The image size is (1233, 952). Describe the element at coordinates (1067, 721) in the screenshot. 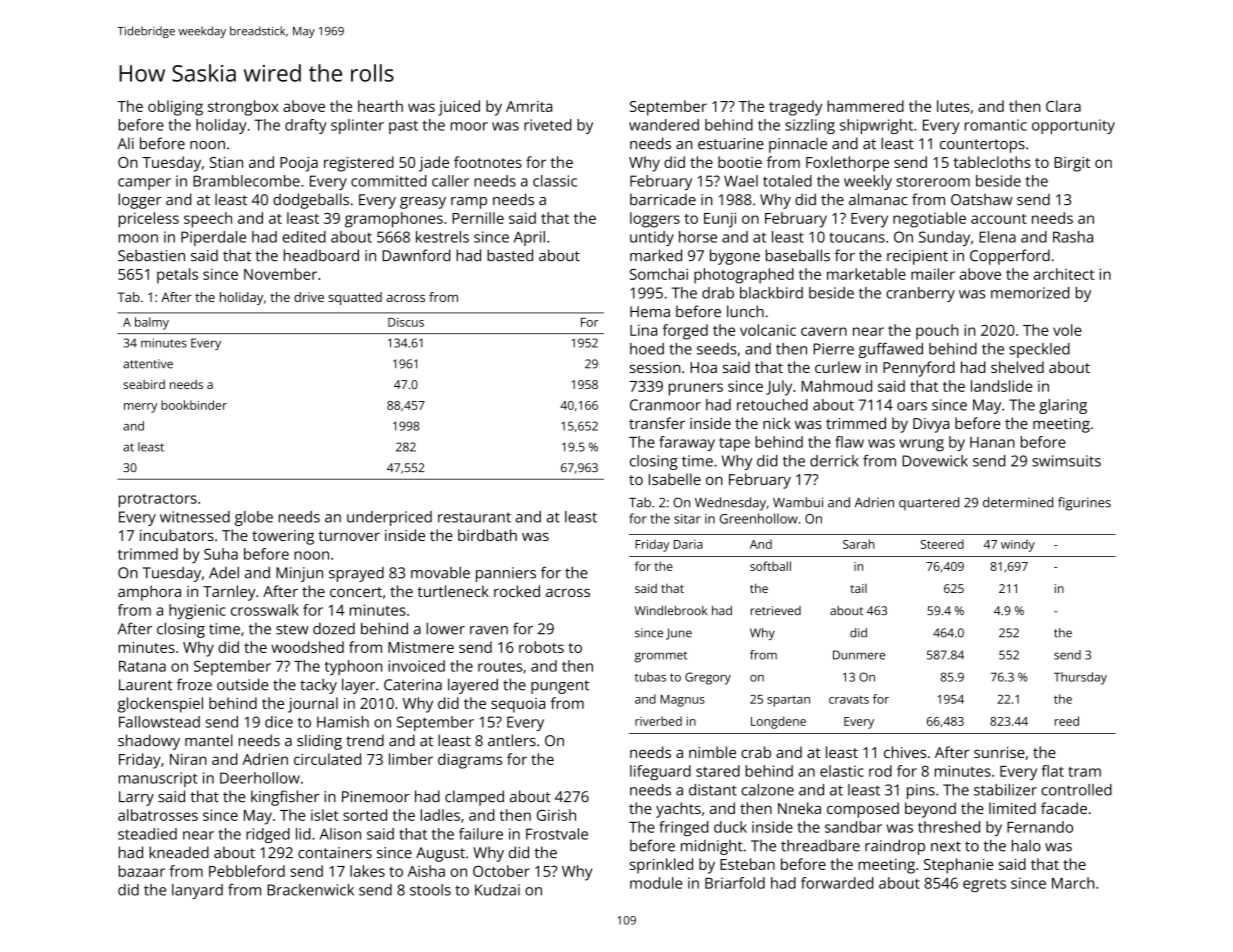

I see `reed` at that location.
